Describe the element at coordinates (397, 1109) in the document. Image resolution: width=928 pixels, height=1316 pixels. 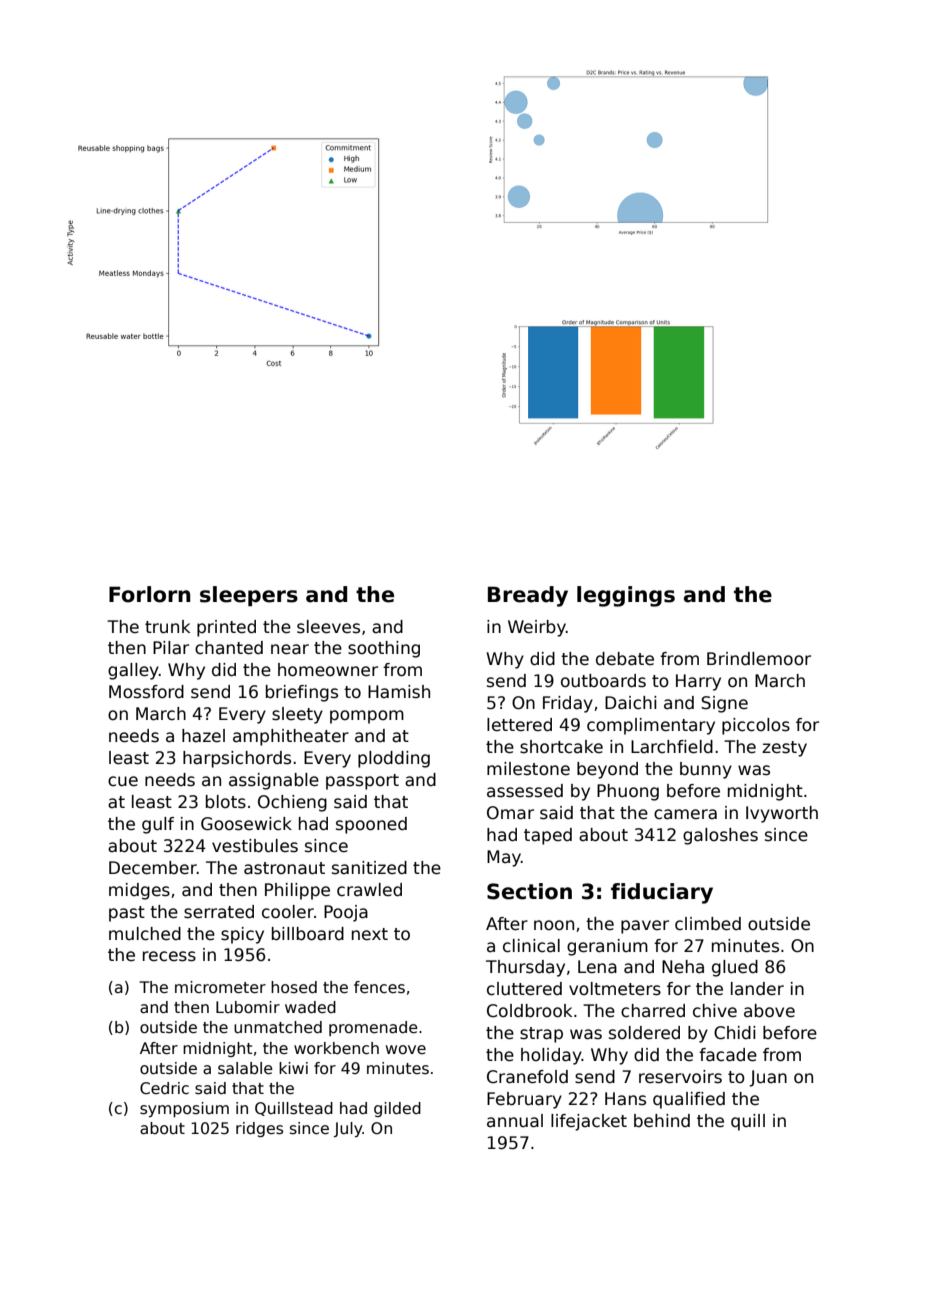
I see `gilded` at that location.
